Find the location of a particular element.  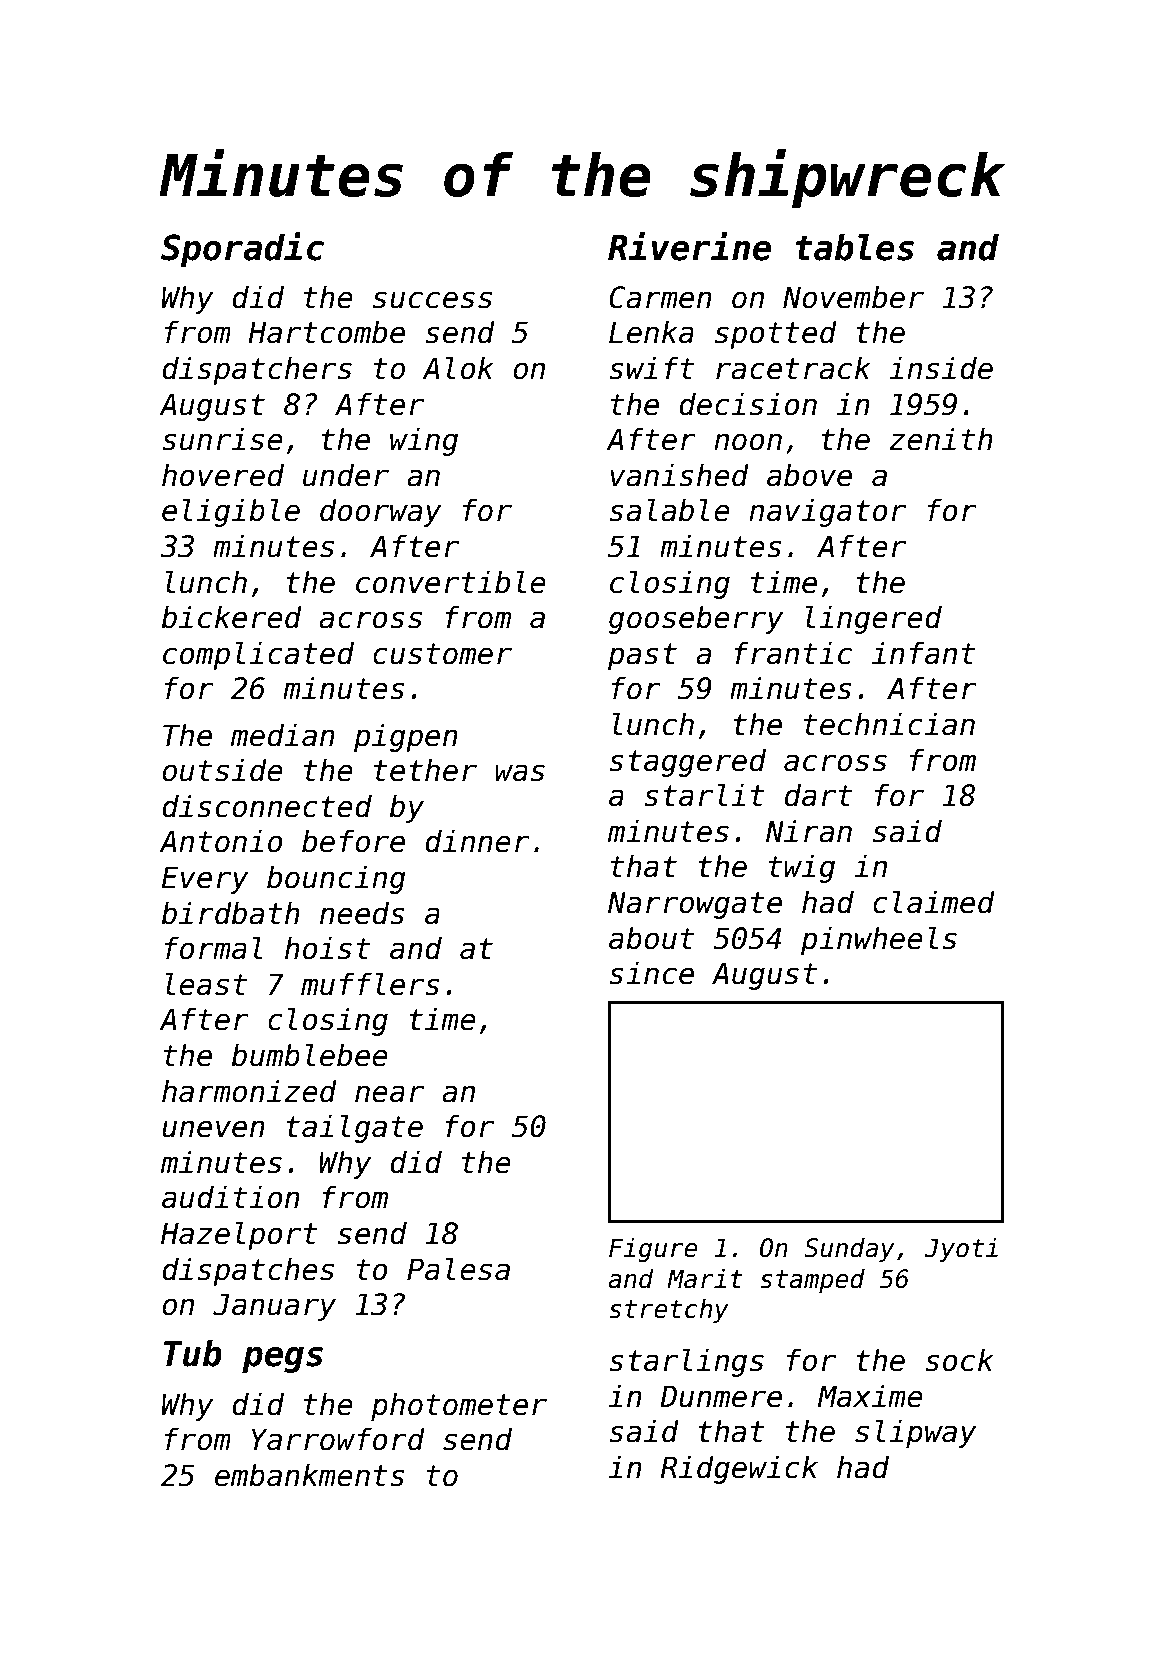

staggered is located at coordinates (687, 762).
